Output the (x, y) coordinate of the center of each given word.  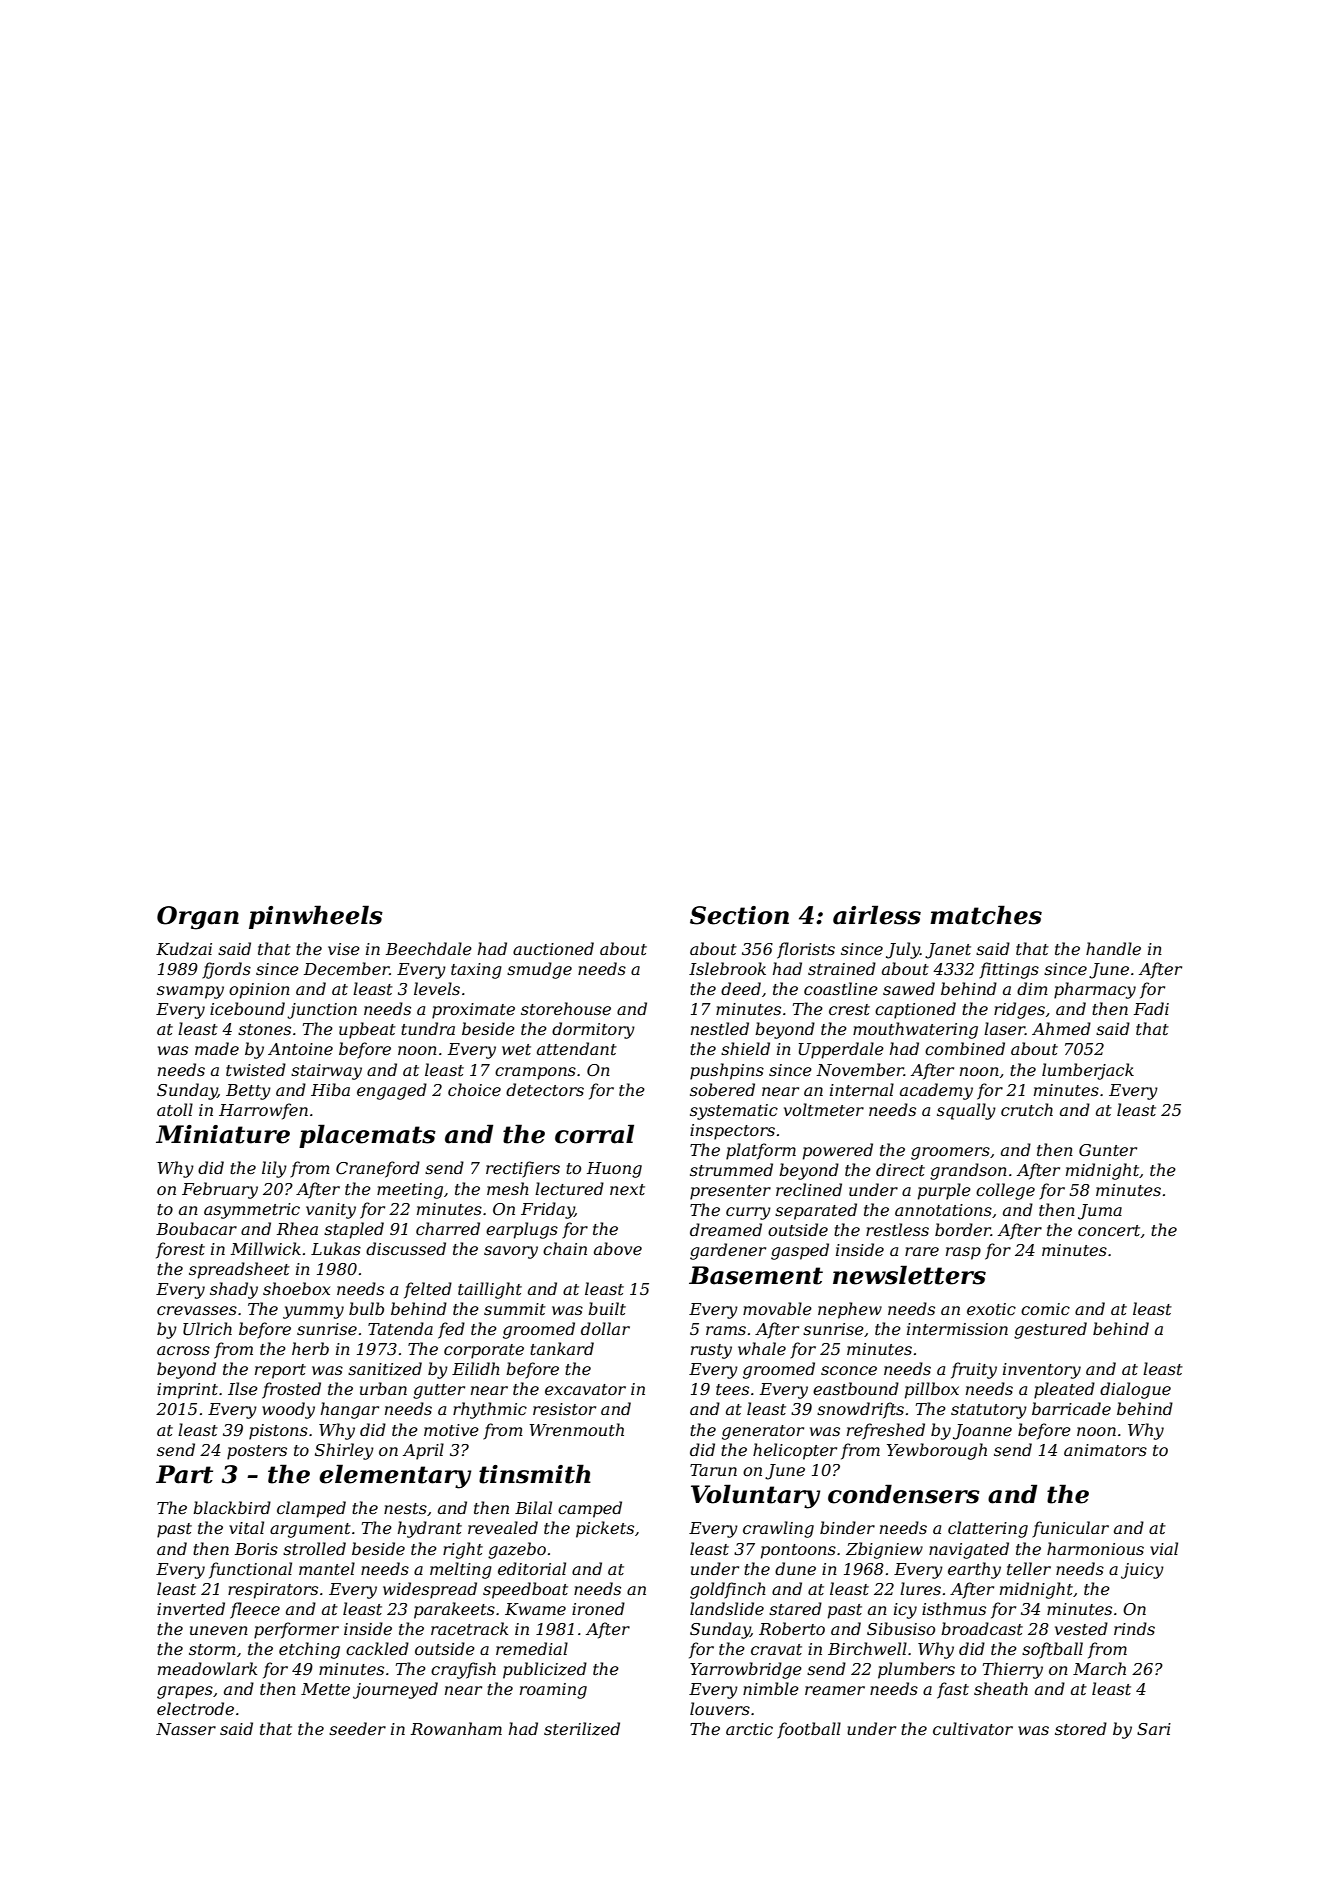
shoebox (296, 1288)
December (346, 968)
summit (515, 1309)
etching (309, 1650)
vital (246, 1527)
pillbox (932, 1390)
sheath (1001, 1688)
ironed (598, 1608)
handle (1113, 948)
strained (842, 968)
